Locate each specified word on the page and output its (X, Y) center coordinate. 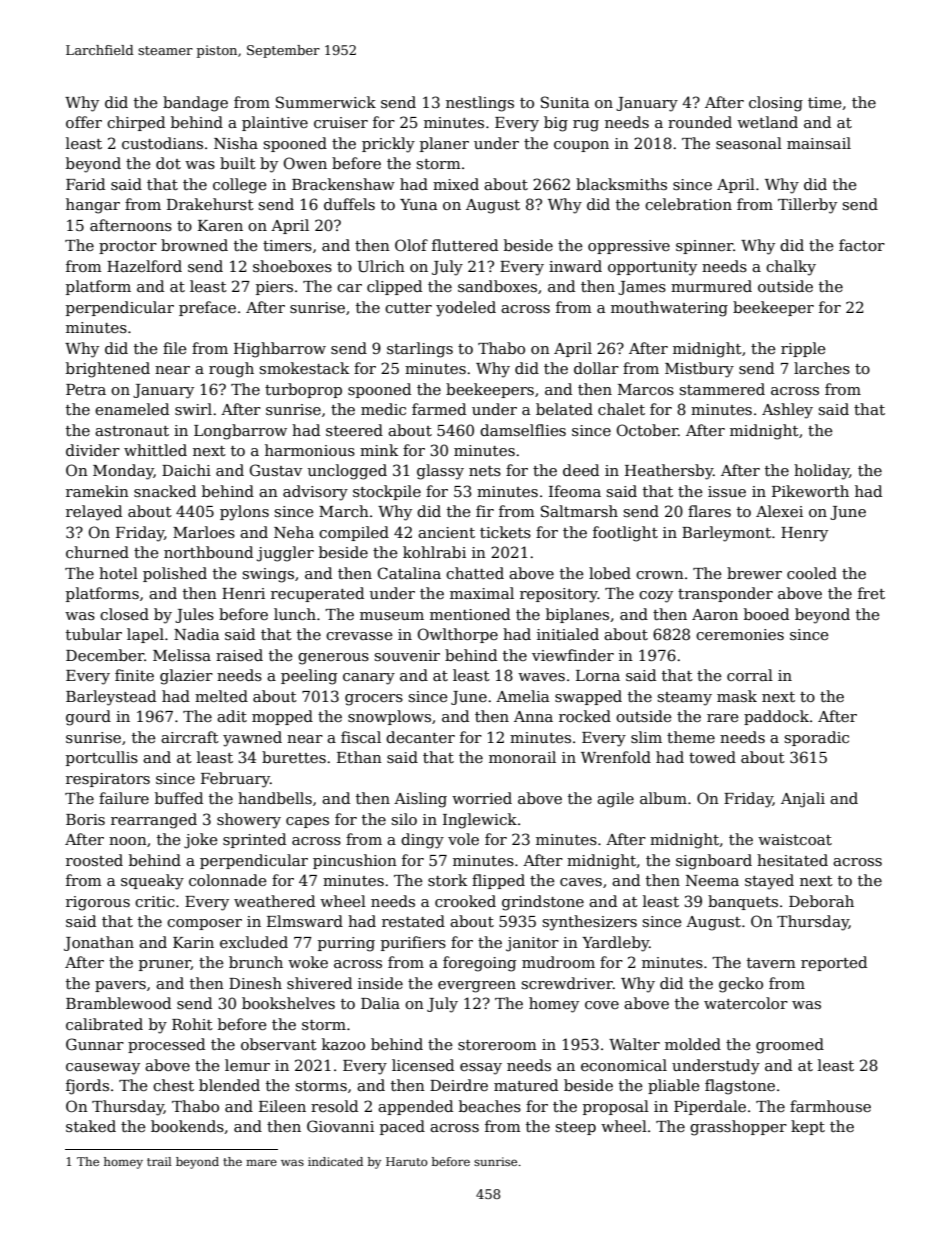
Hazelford (144, 266)
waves (541, 677)
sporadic (817, 738)
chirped (136, 123)
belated (564, 409)
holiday (821, 472)
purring (346, 944)
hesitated (792, 860)
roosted (94, 860)
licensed (423, 1065)
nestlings (480, 104)
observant (279, 1044)
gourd (88, 718)
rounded (700, 122)
